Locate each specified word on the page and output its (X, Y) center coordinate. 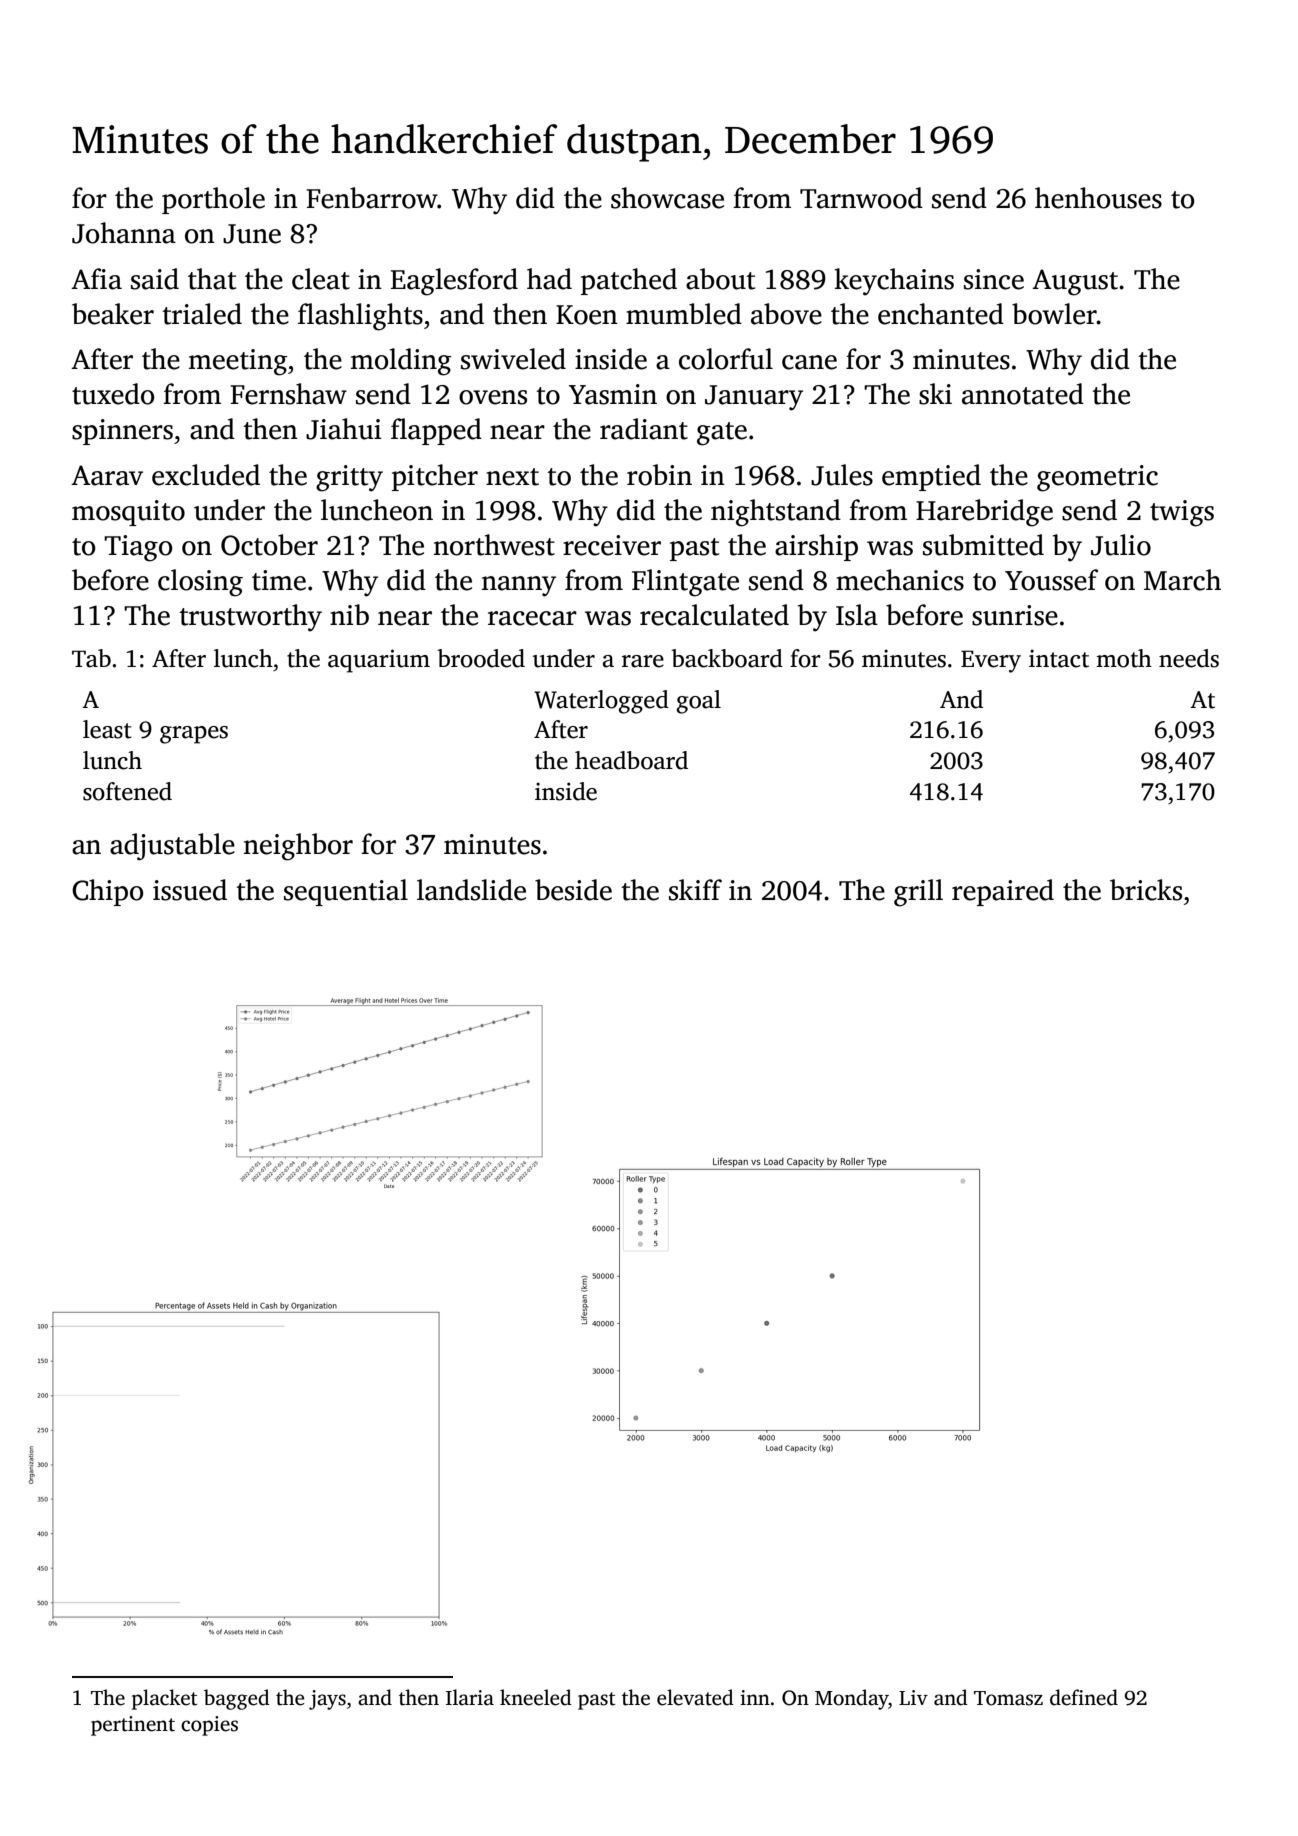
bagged (237, 1699)
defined (1084, 1697)
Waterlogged (601, 702)
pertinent (133, 1726)
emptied (931, 477)
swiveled (513, 359)
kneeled (536, 1697)
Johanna (124, 233)
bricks (1146, 890)
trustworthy (250, 618)
